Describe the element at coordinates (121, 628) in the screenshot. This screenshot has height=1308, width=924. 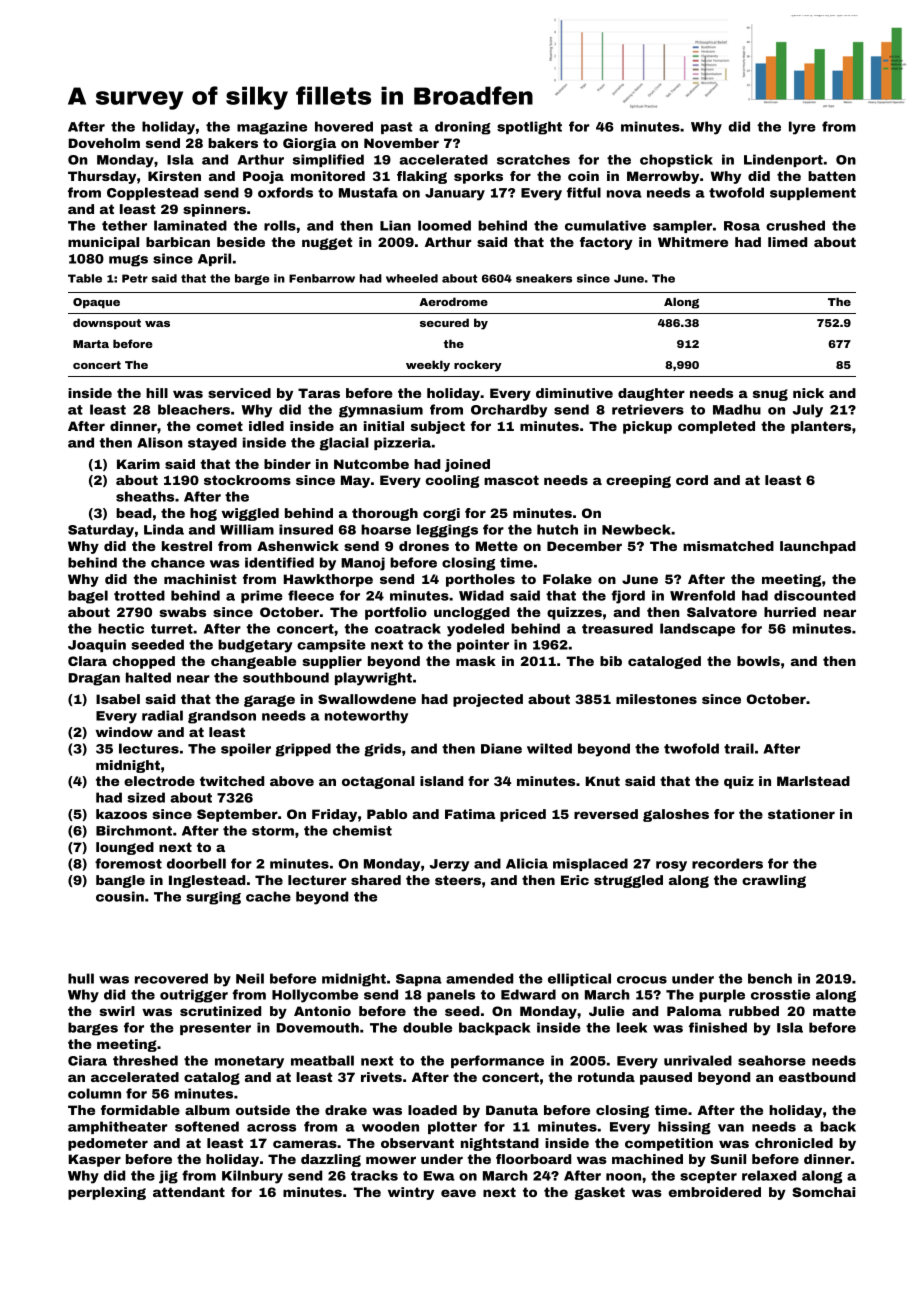
I see `hectic` at that location.
